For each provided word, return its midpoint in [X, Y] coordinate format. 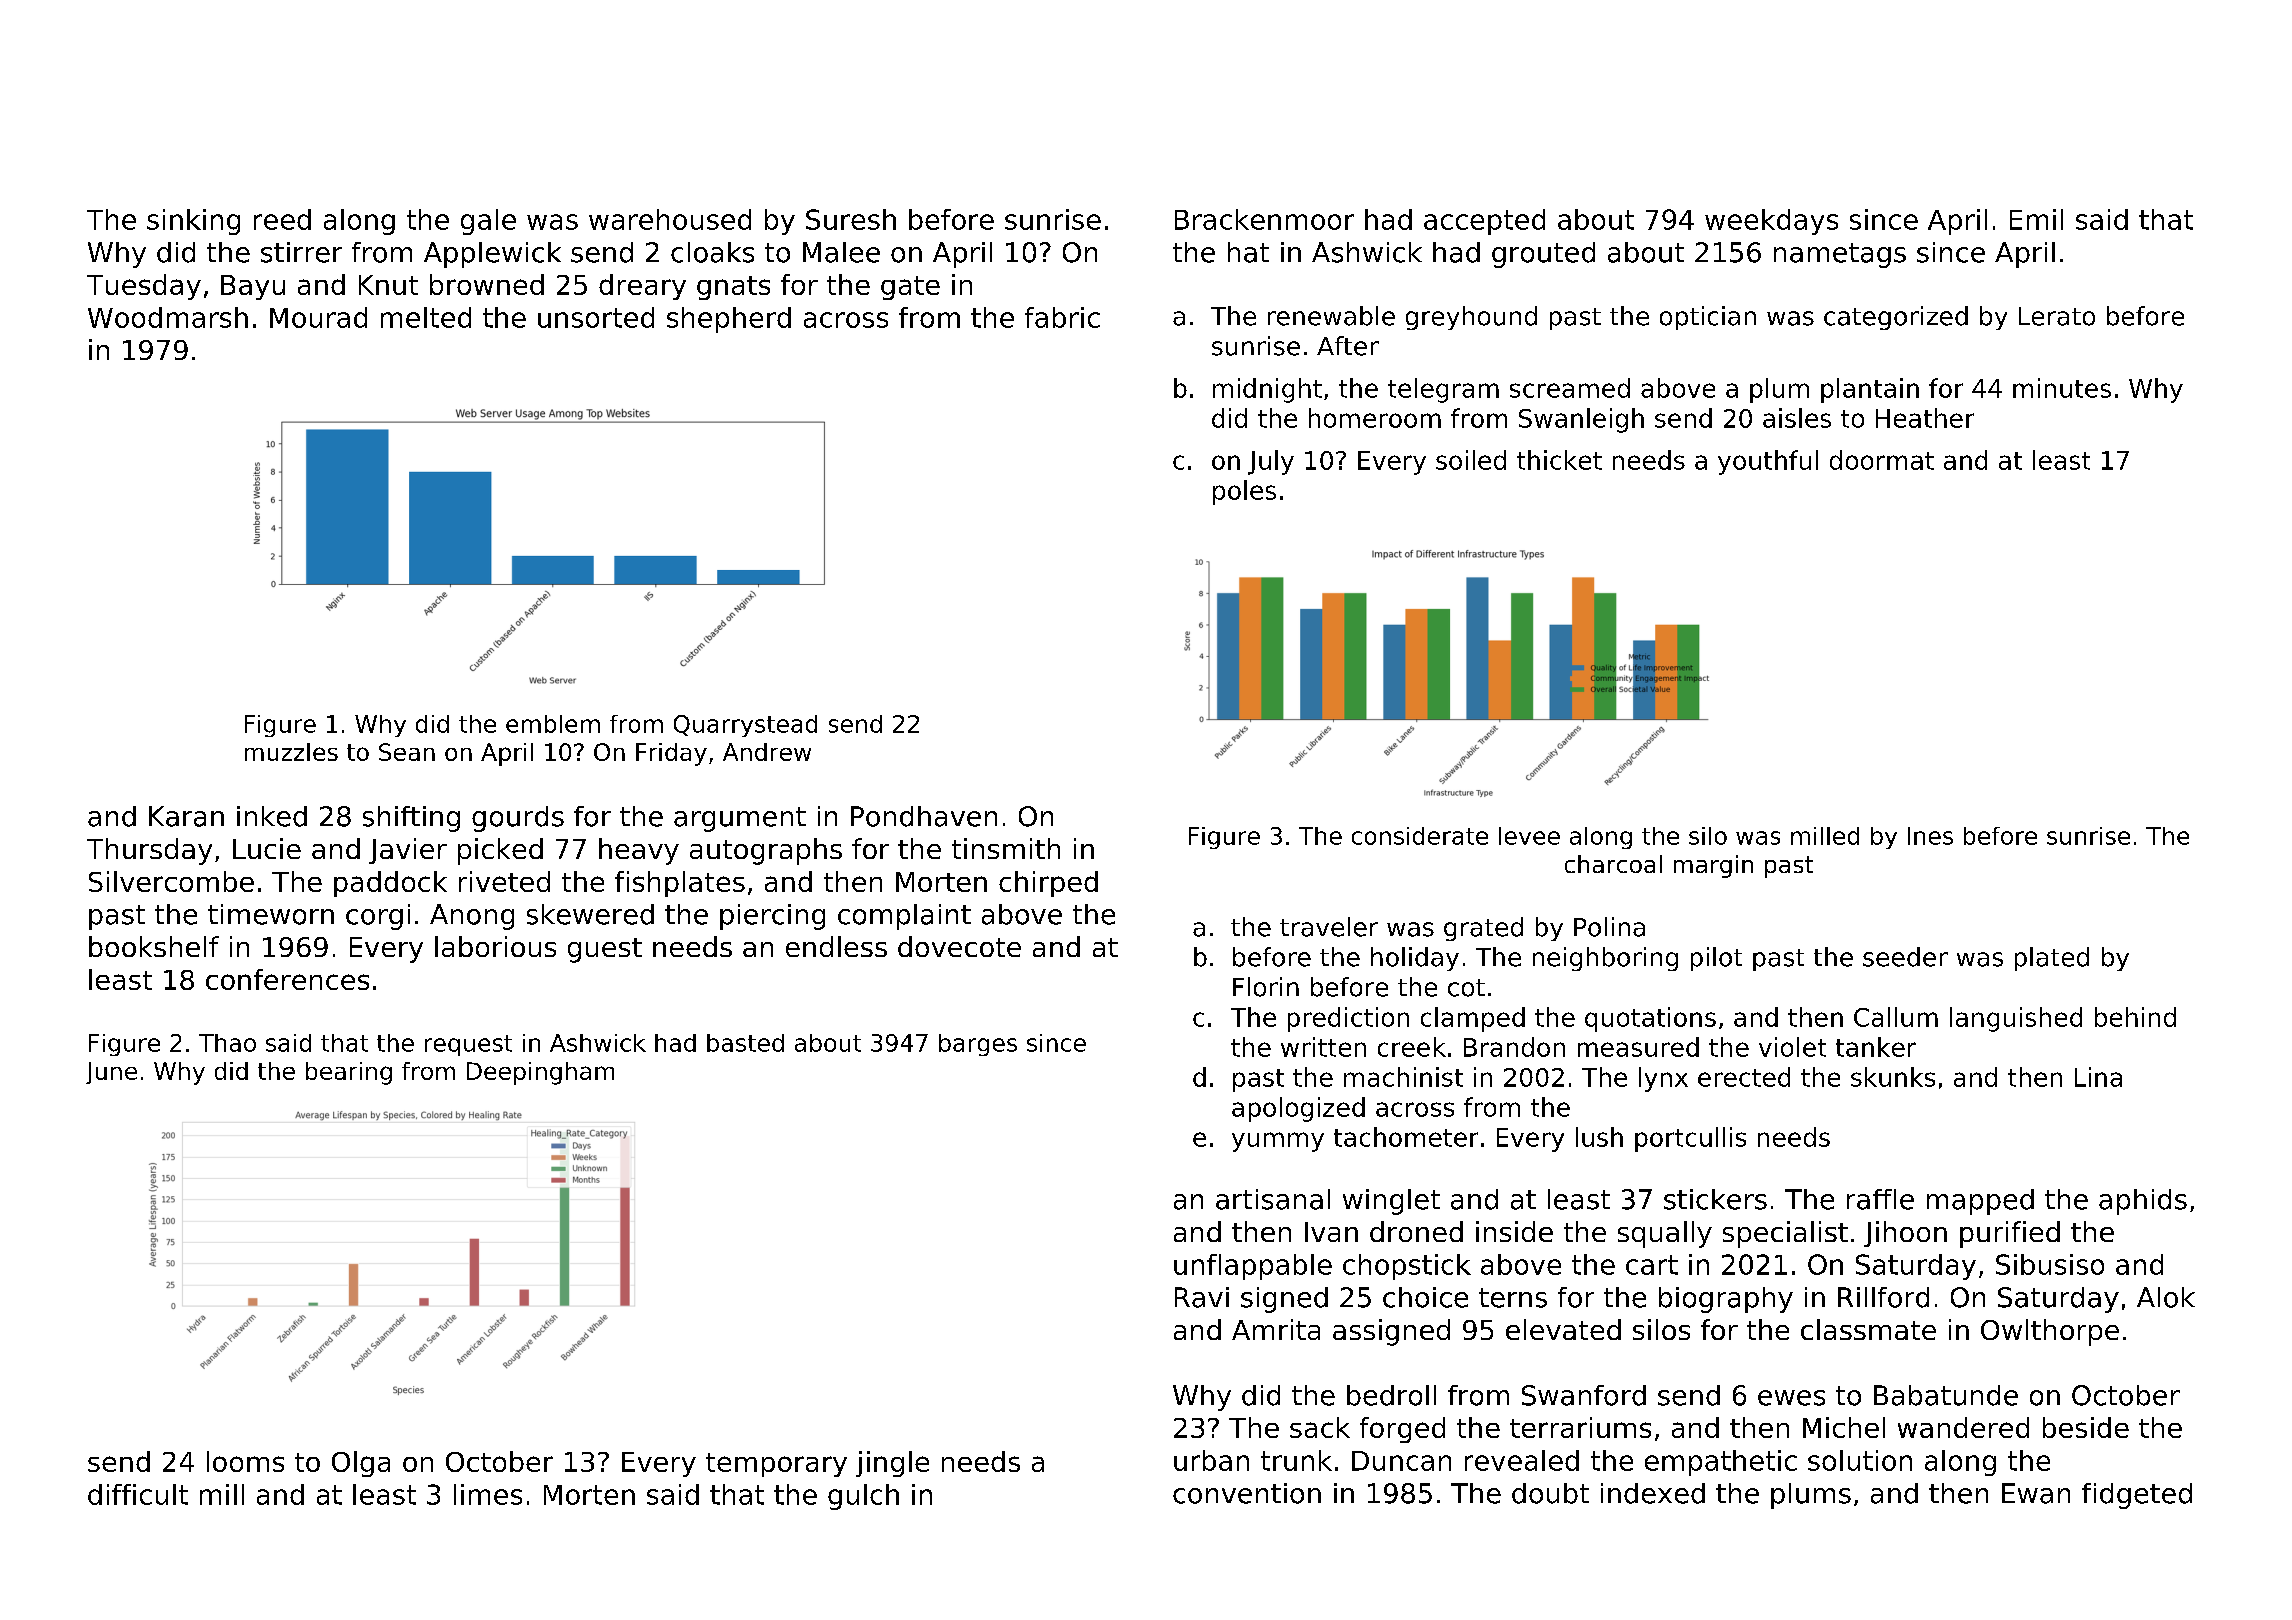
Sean [407, 752]
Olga [361, 1464]
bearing [349, 1073]
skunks [1893, 1077]
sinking [193, 222]
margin [1713, 866]
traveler [1329, 927]
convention [1247, 1493]
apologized [1298, 1109]
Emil [2036, 219]
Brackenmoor [1264, 219]
